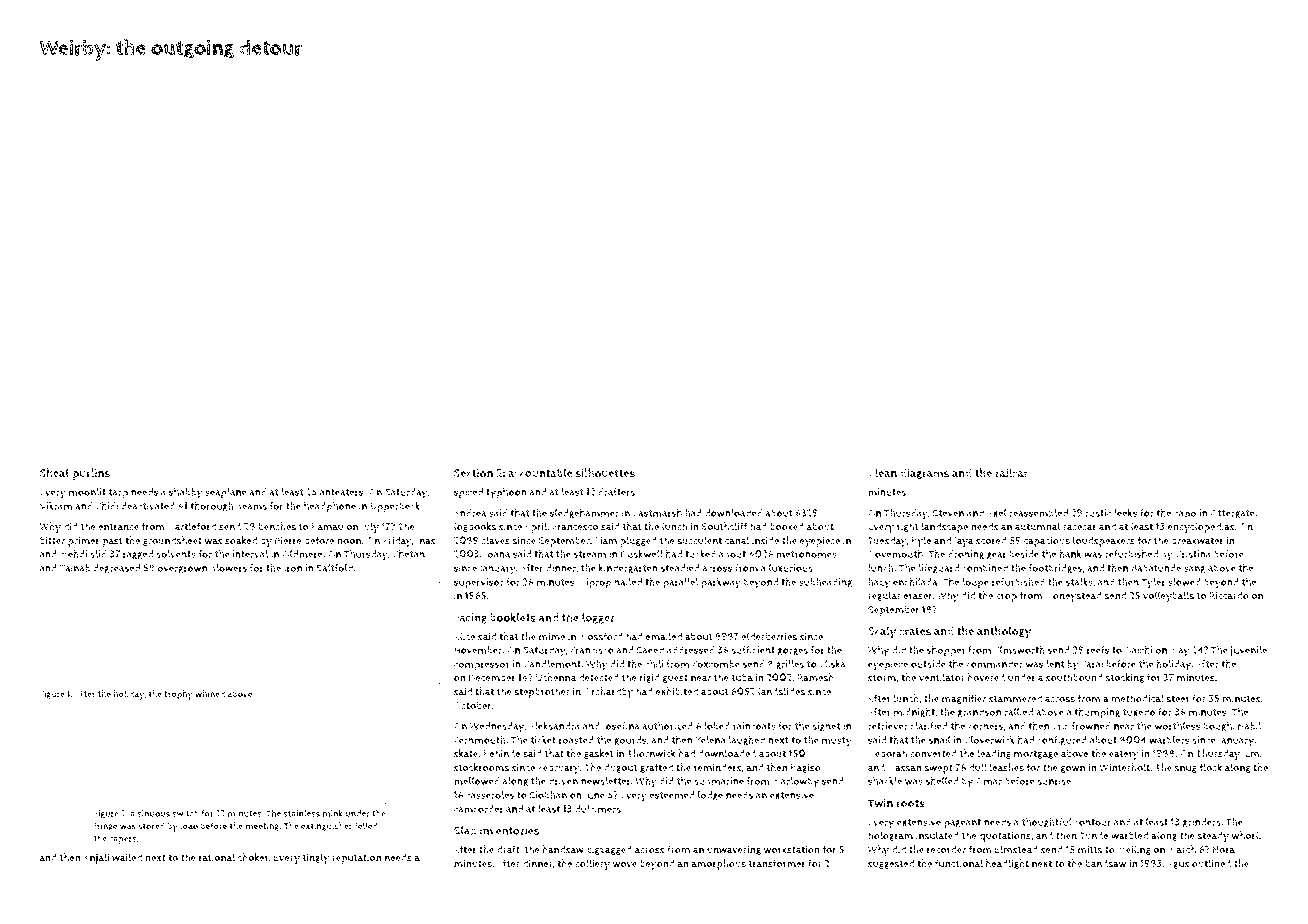 This document has width=1308, height=924. Describe the element at coordinates (473, 473) in the document. I see `Section` at that location.
